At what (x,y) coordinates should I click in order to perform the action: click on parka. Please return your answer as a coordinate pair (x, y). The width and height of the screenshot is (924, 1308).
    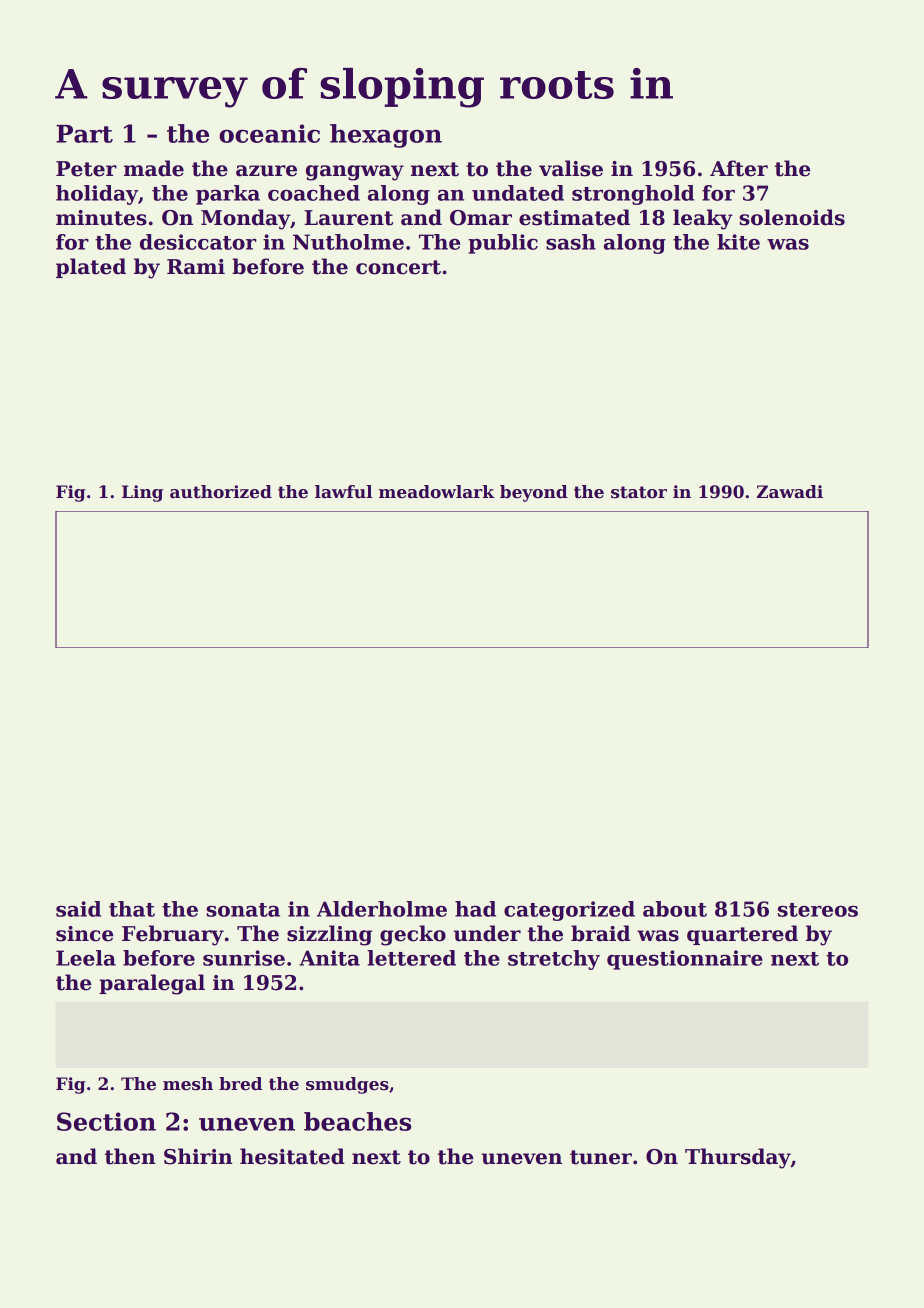
    Looking at the image, I should click on (228, 195).
